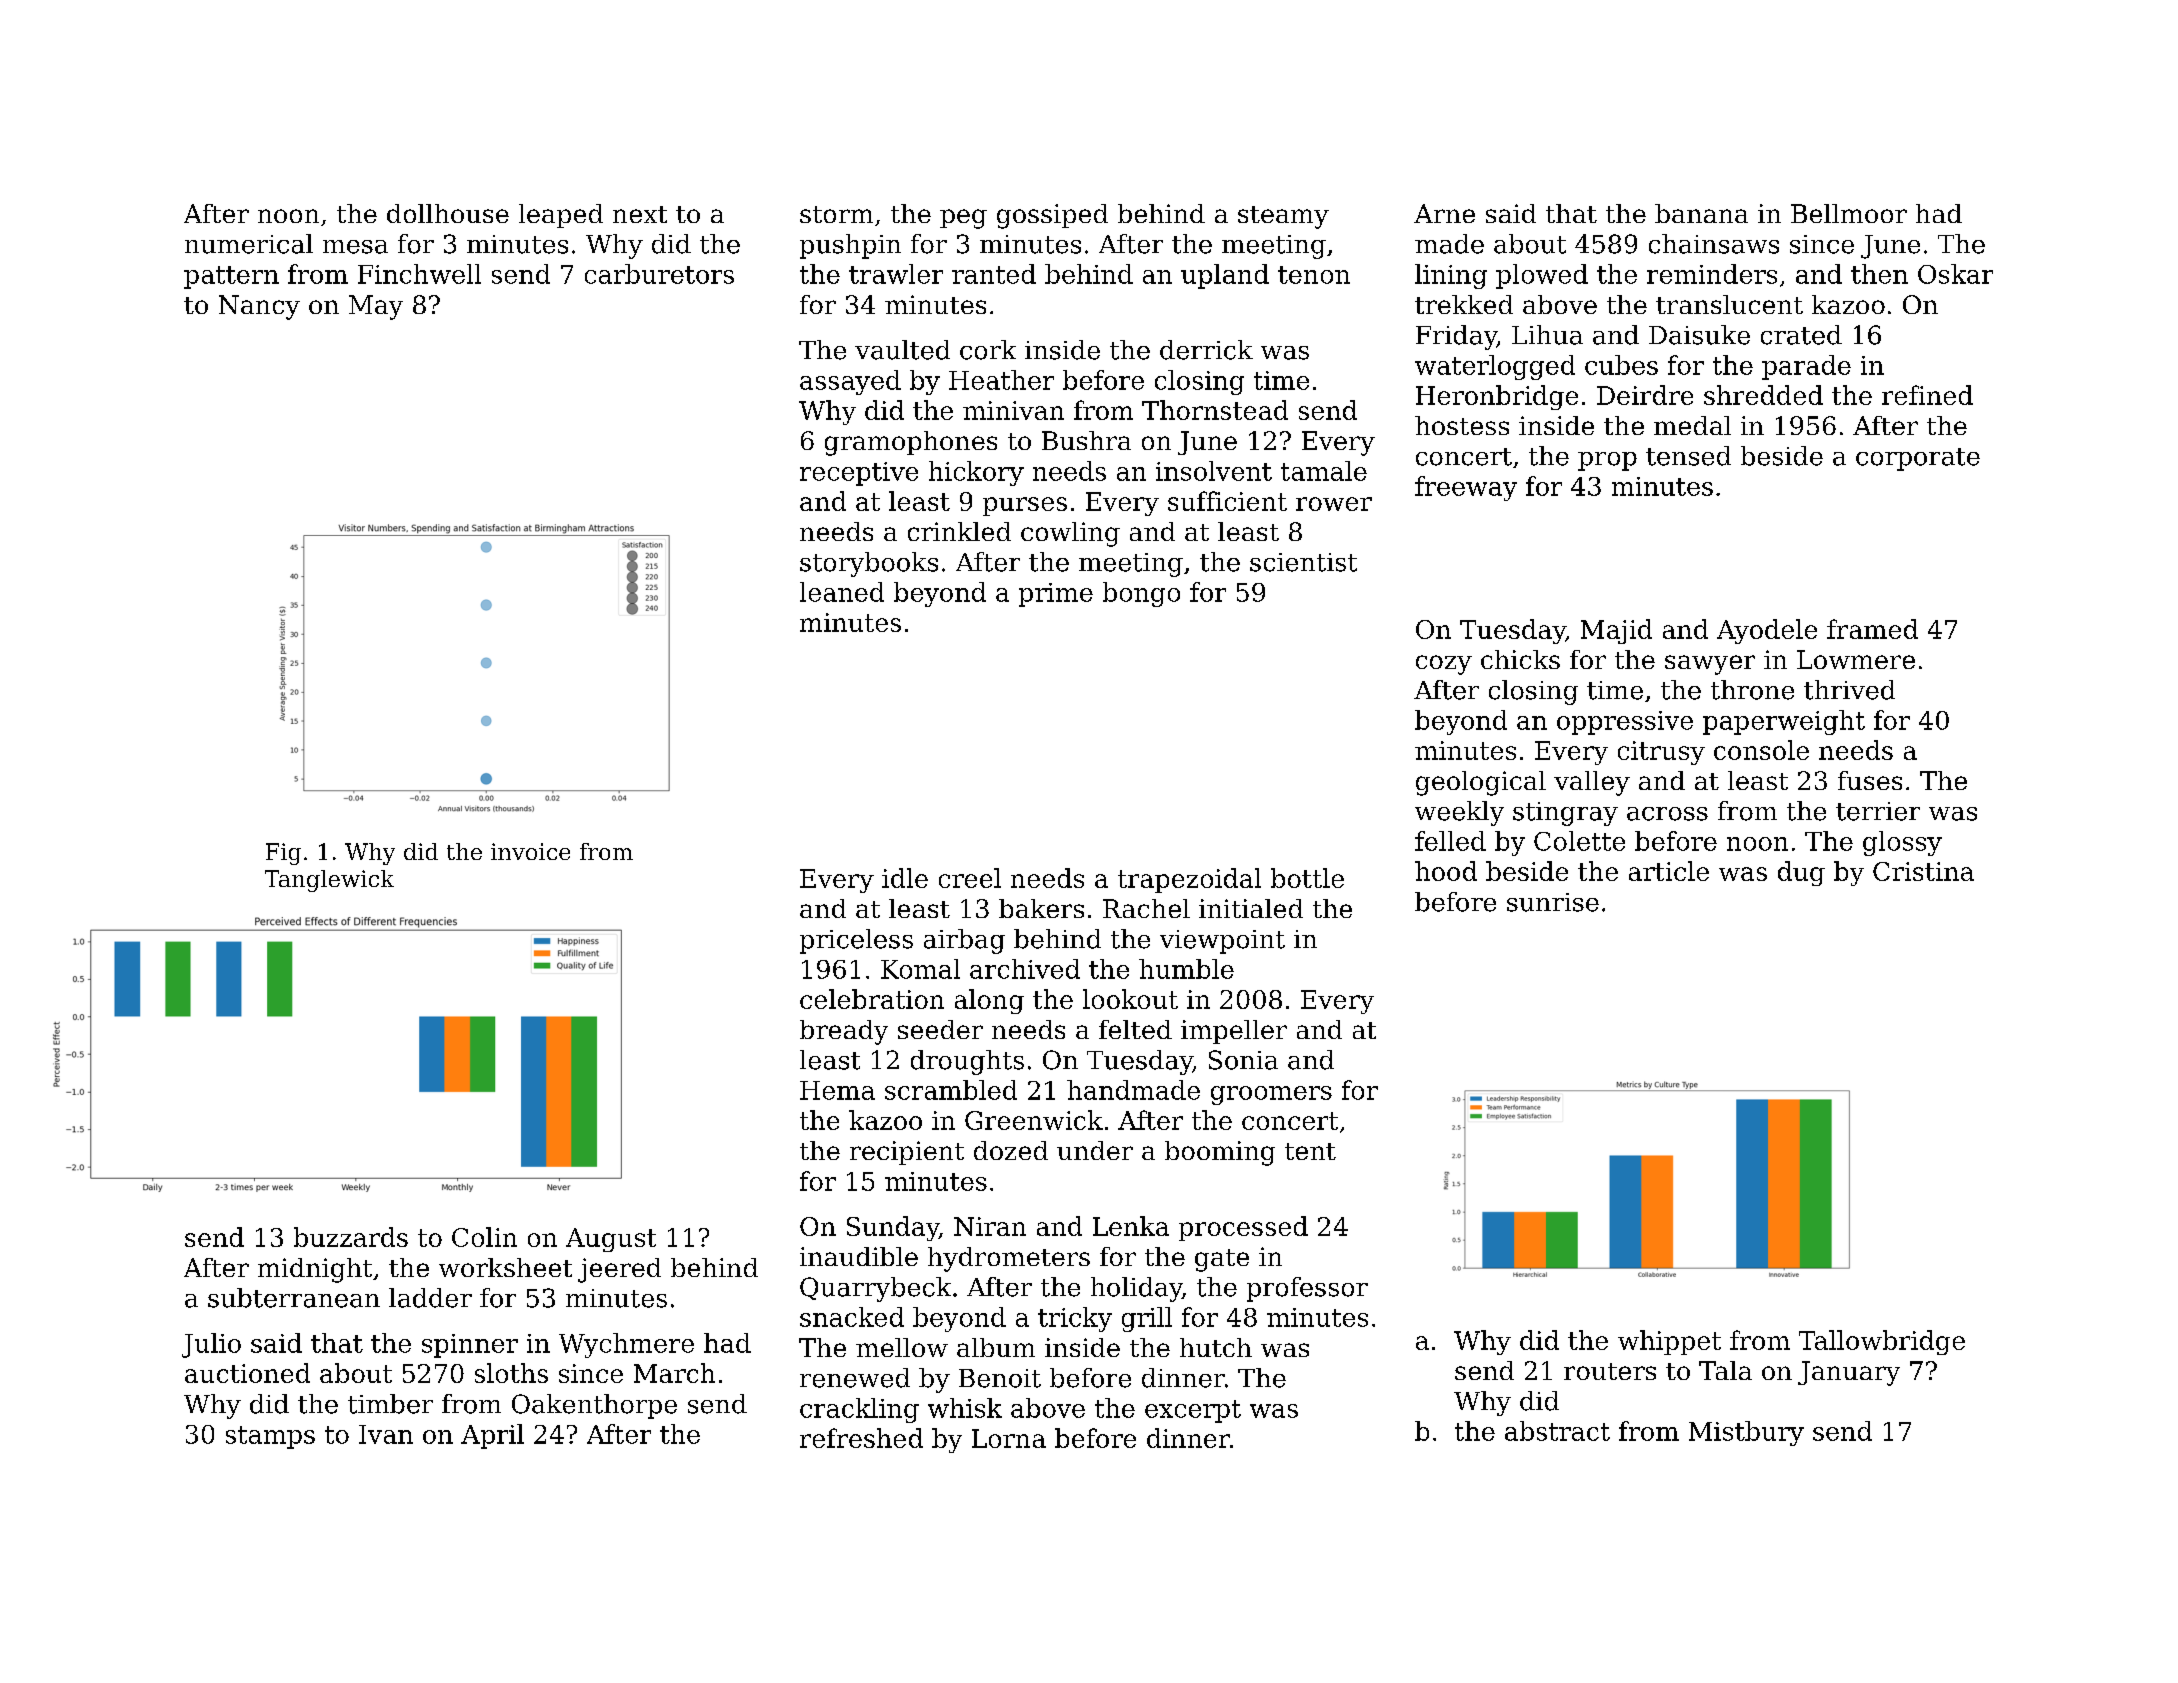  Describe the element at coordinates (1314, 275) in the image. I see `tenon` at that location.
